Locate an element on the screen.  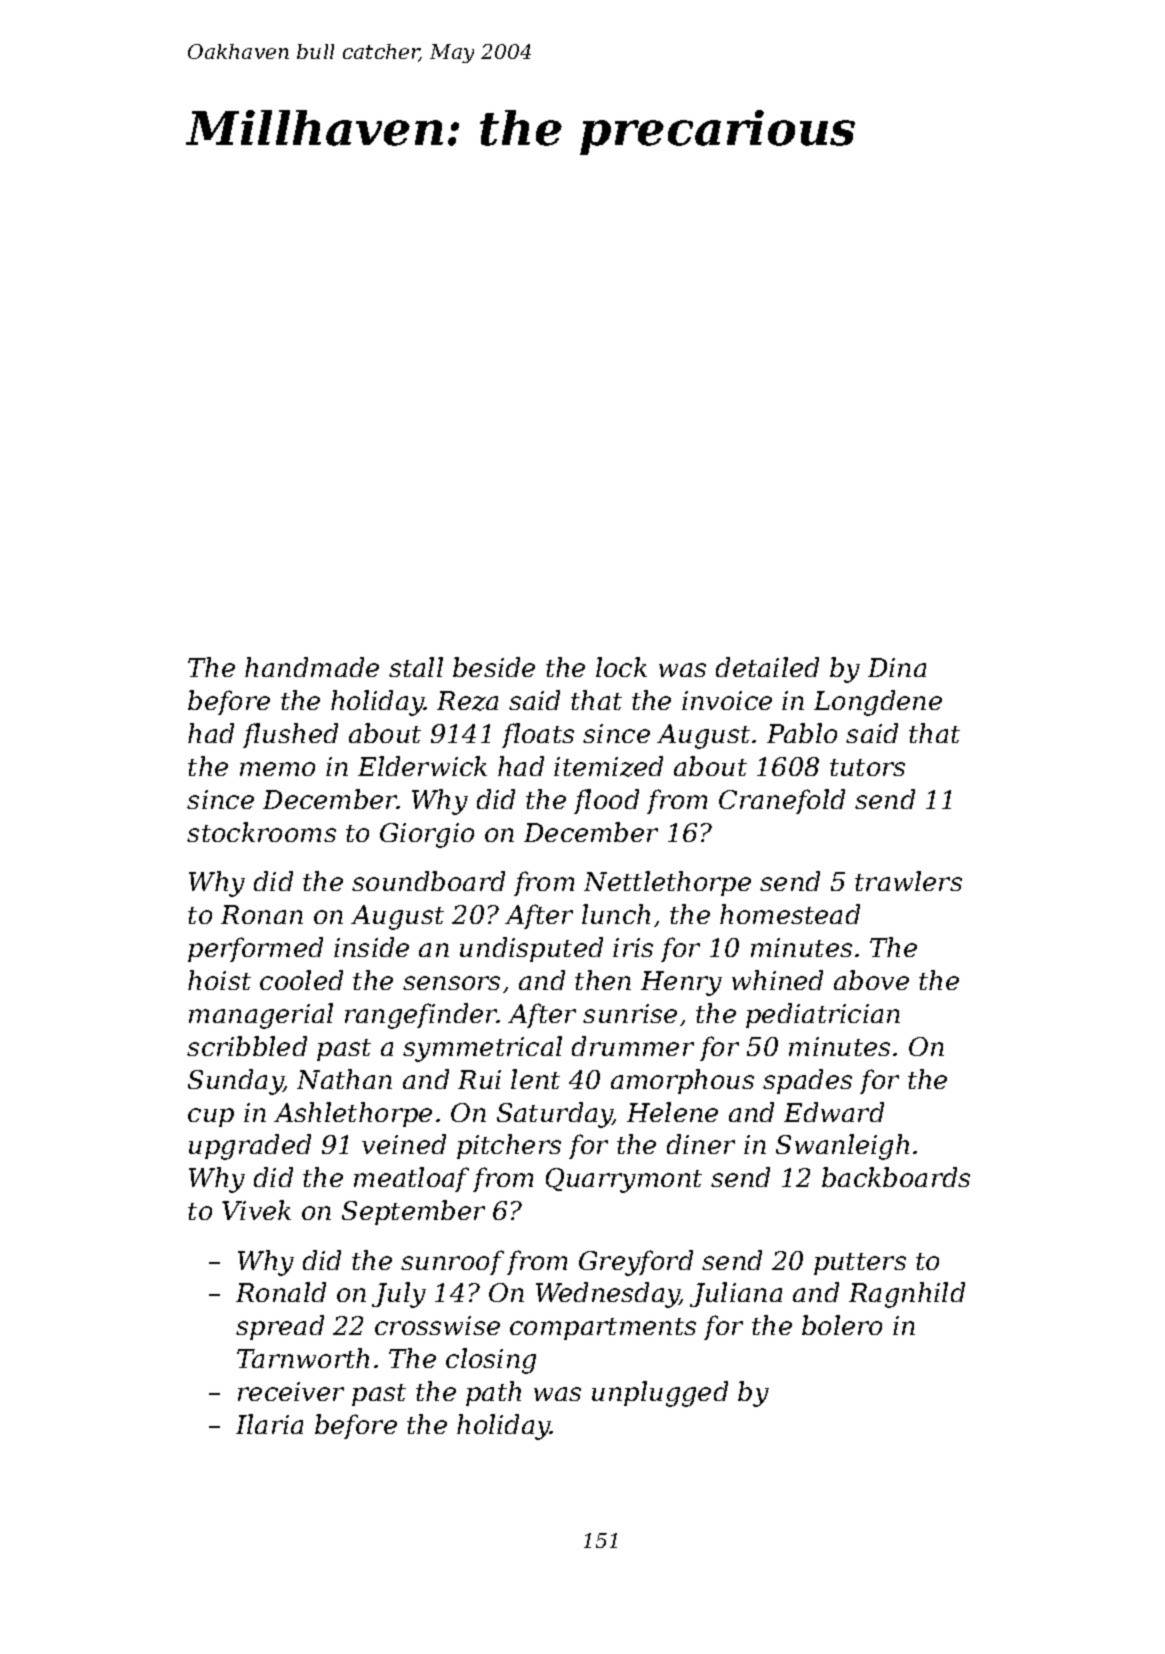
path is located at coordinates (493, 1393).
